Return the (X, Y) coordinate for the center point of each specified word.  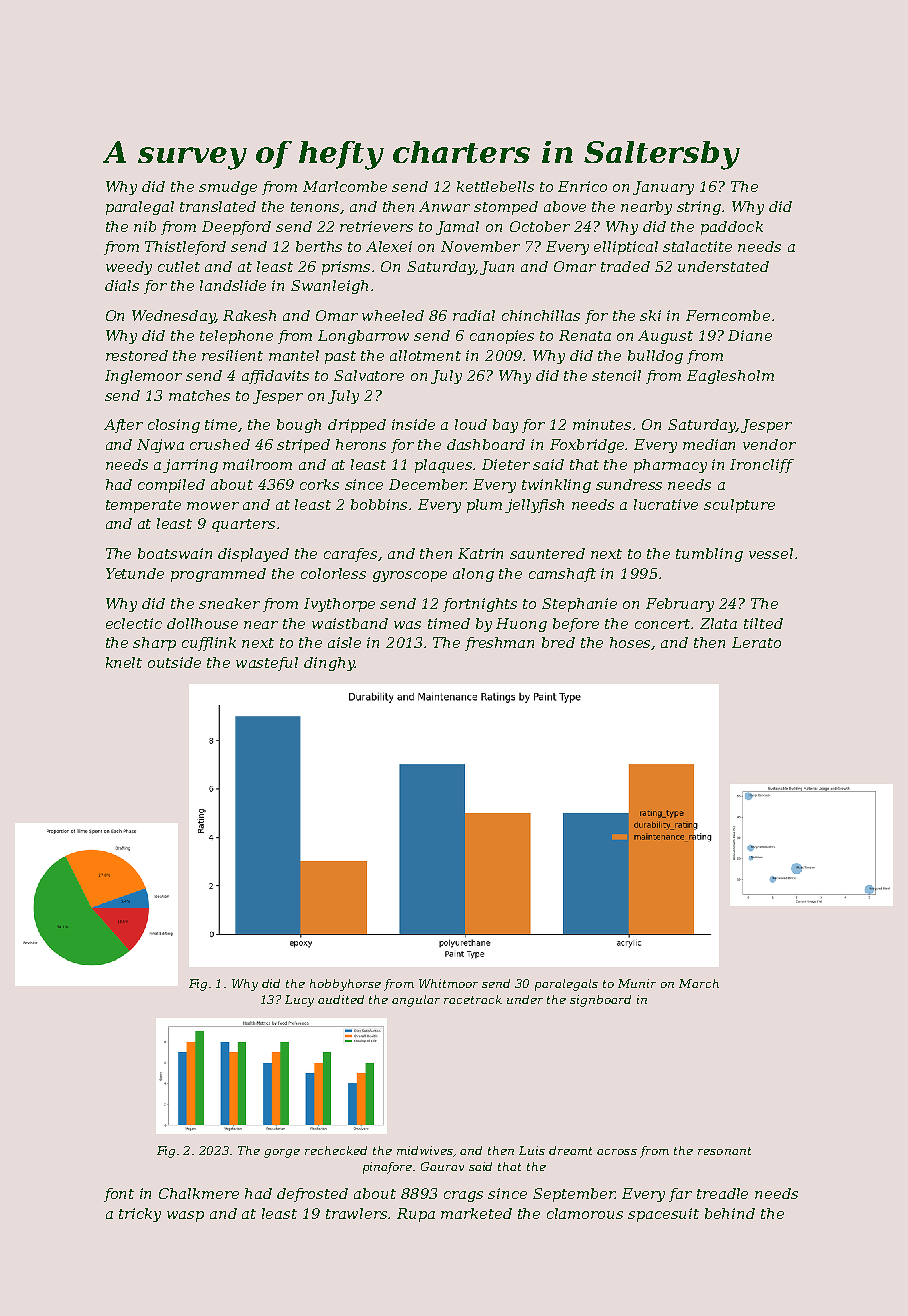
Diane (750, 335)
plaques (444, 466)
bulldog (655, 357)
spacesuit (663, 1215)
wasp (185, 1216)
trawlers (357, 1213)
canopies (502, 337)
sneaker (229, 603)
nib (145, 226)
